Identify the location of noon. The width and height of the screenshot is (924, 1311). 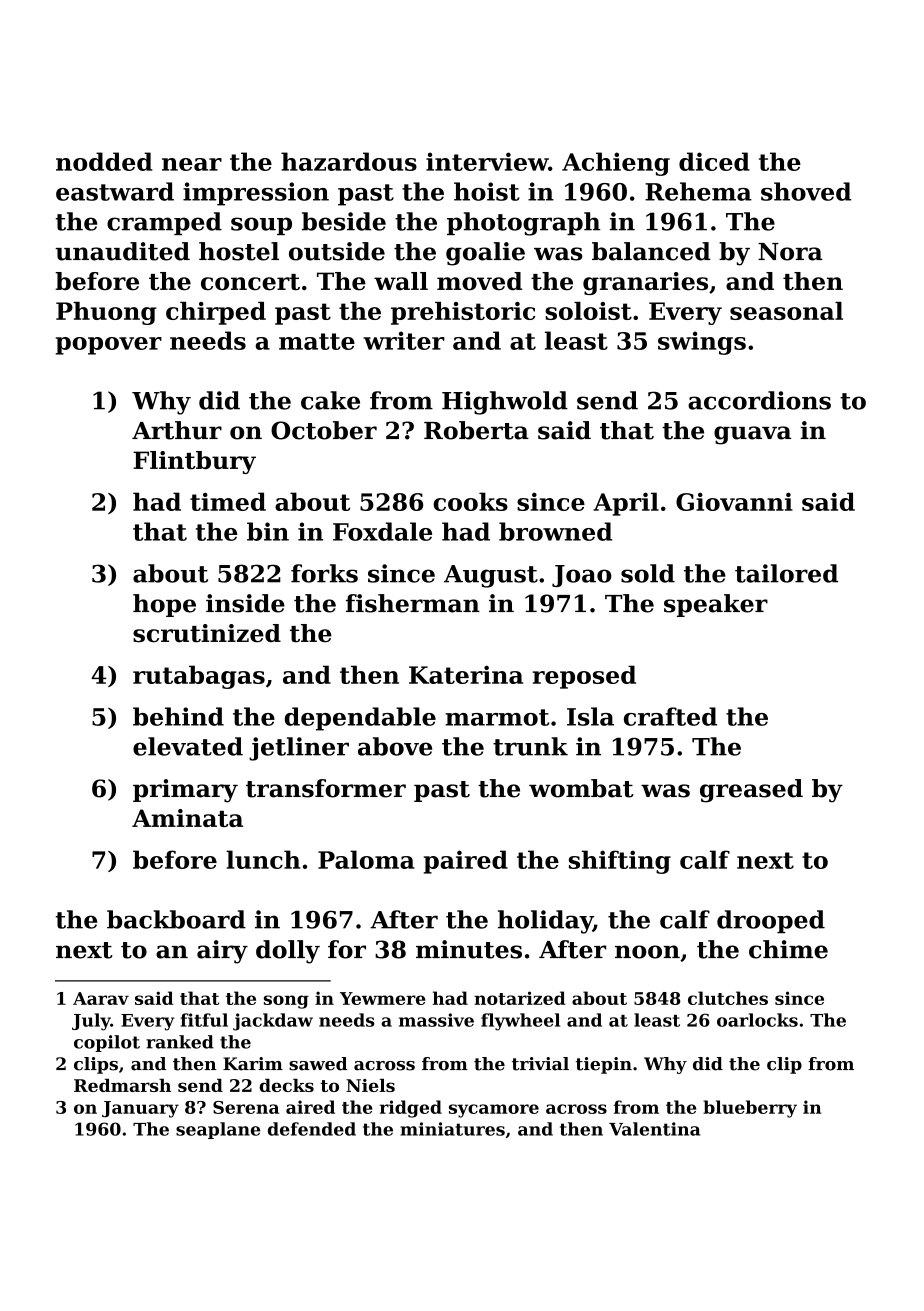
(647, 952).
